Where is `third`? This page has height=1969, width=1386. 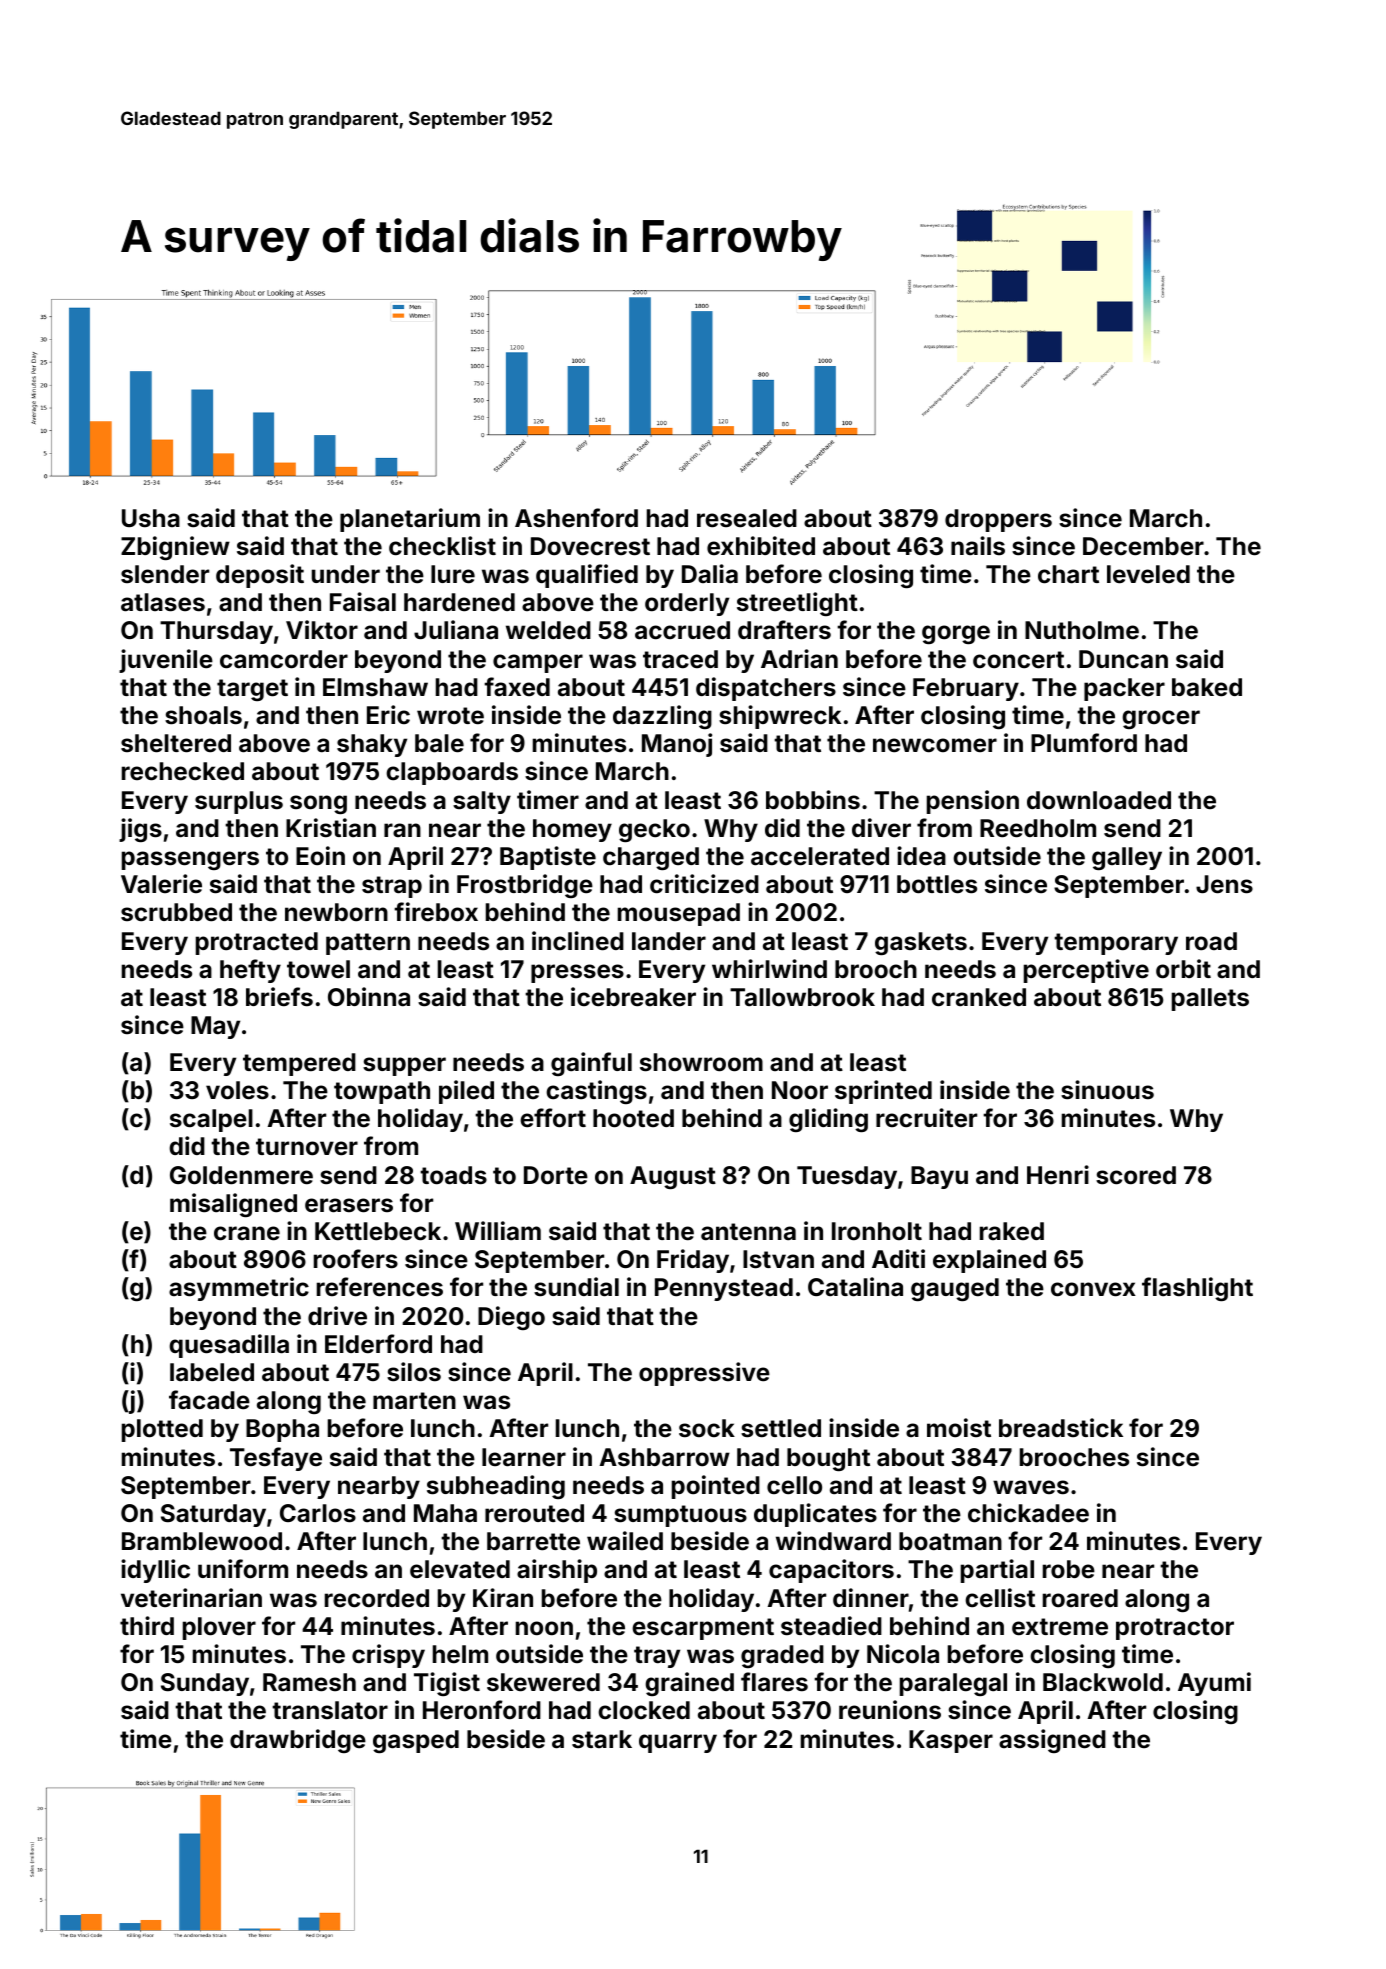
third is located at coordinates (147, 1625).
